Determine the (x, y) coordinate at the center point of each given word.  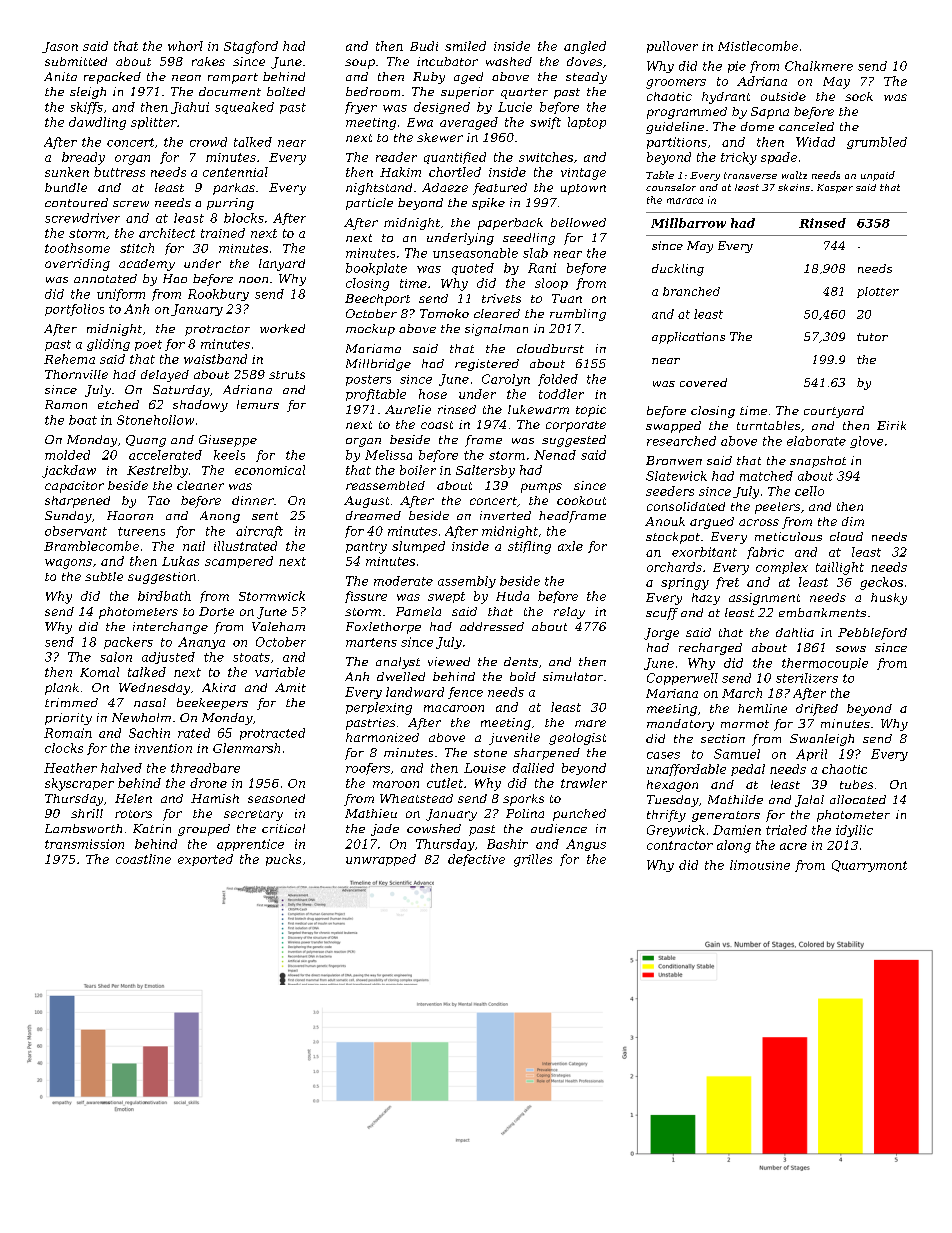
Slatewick (676, 476)
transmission (84, 844)
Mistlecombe (758, 46)
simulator (573, 676)
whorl (185, 46)
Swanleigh (822, 740)
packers (128, 643)
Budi (424, 46)
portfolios (74, 310)
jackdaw (69, 471)
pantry (366, 548)
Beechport (377, 300)
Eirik (891, 425)
